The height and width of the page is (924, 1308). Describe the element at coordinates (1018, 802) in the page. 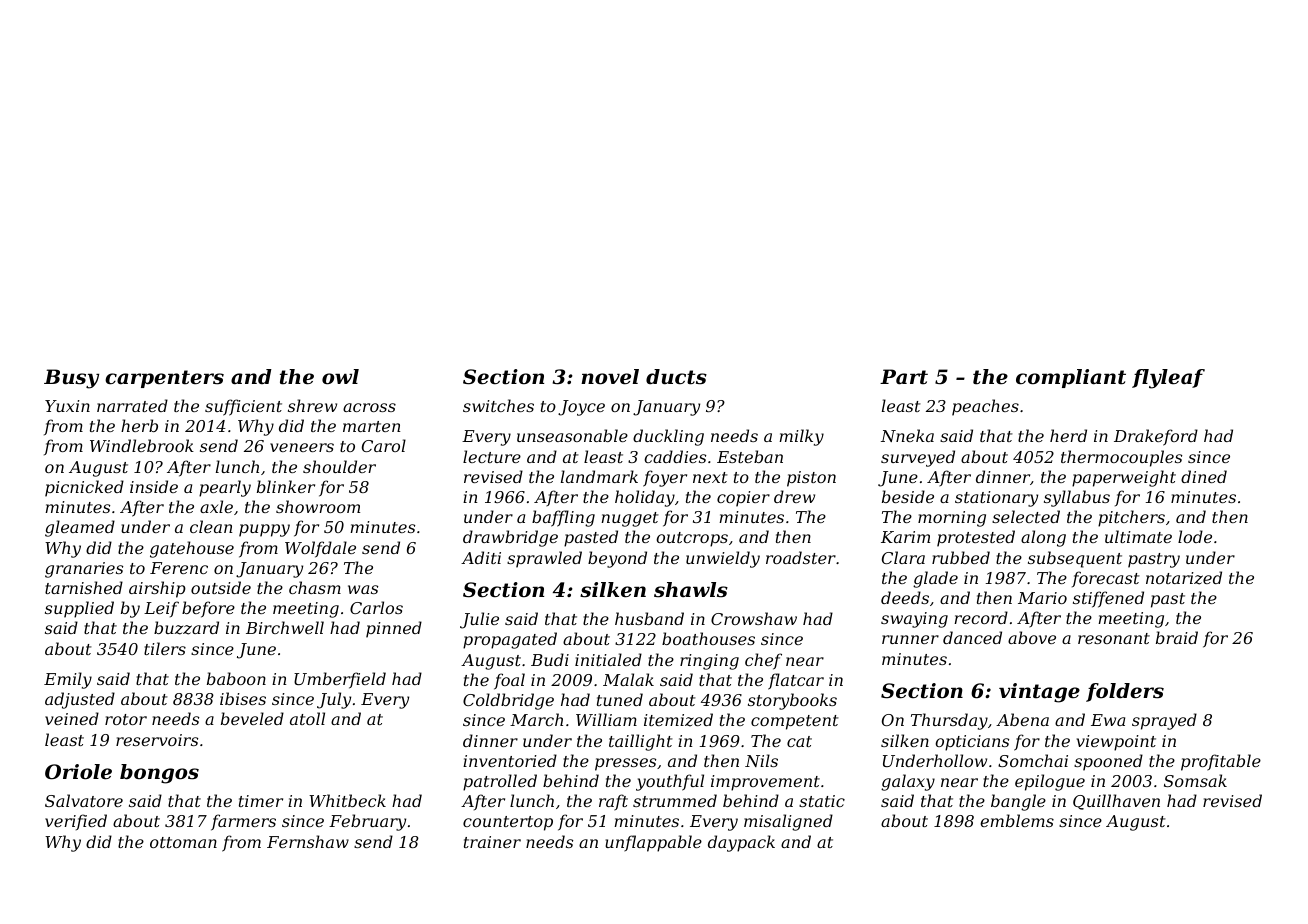

I see `bangle` at that location.
